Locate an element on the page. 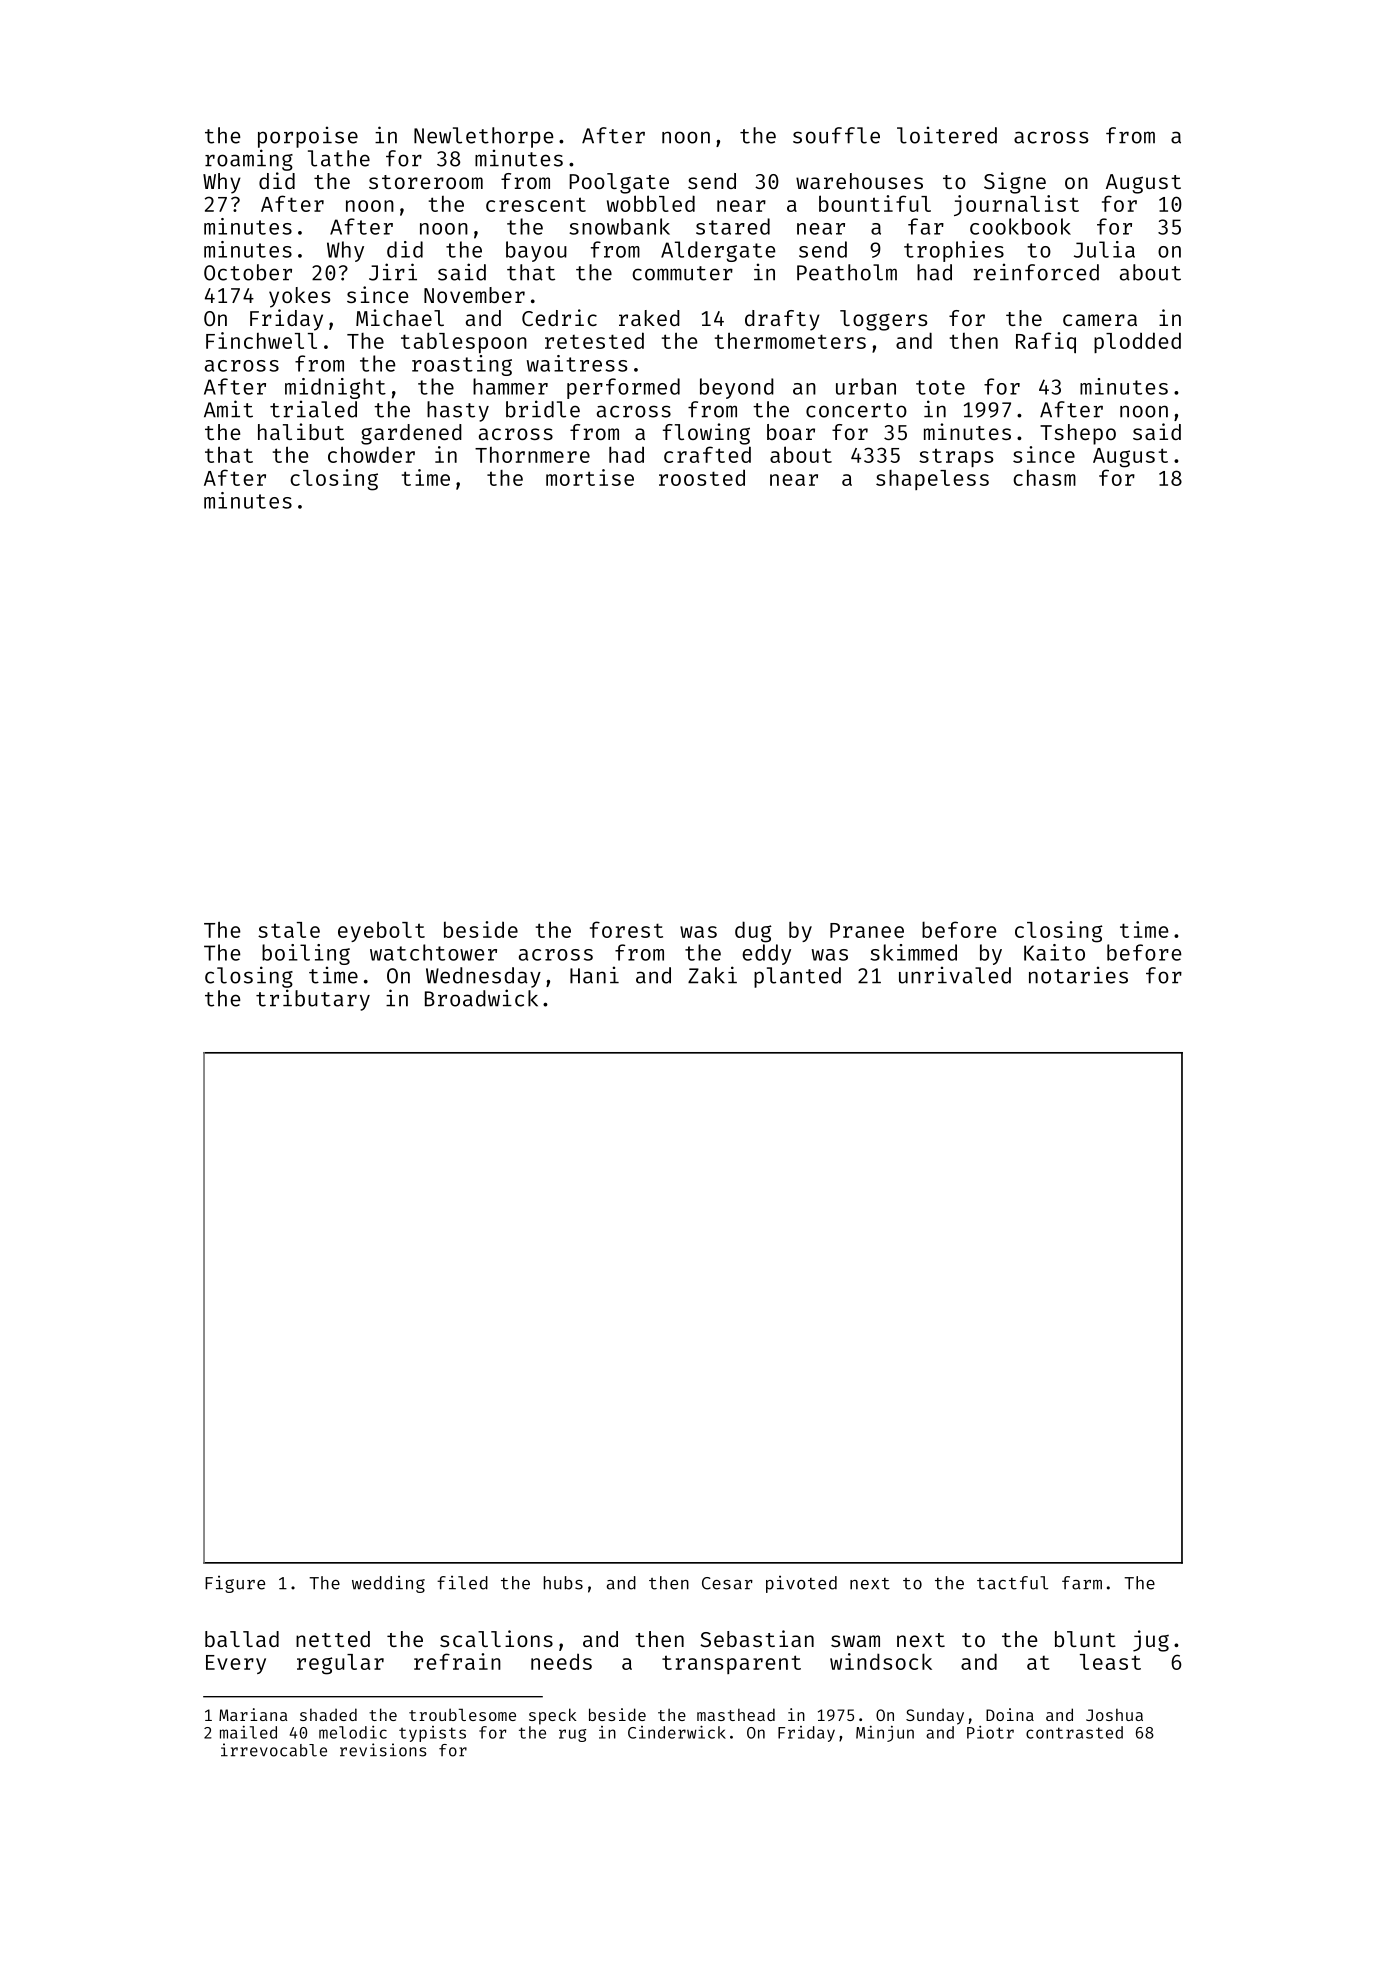 The width and height of the image is (1386, 1969). Kaito is located at coordinates (1054, 952).
